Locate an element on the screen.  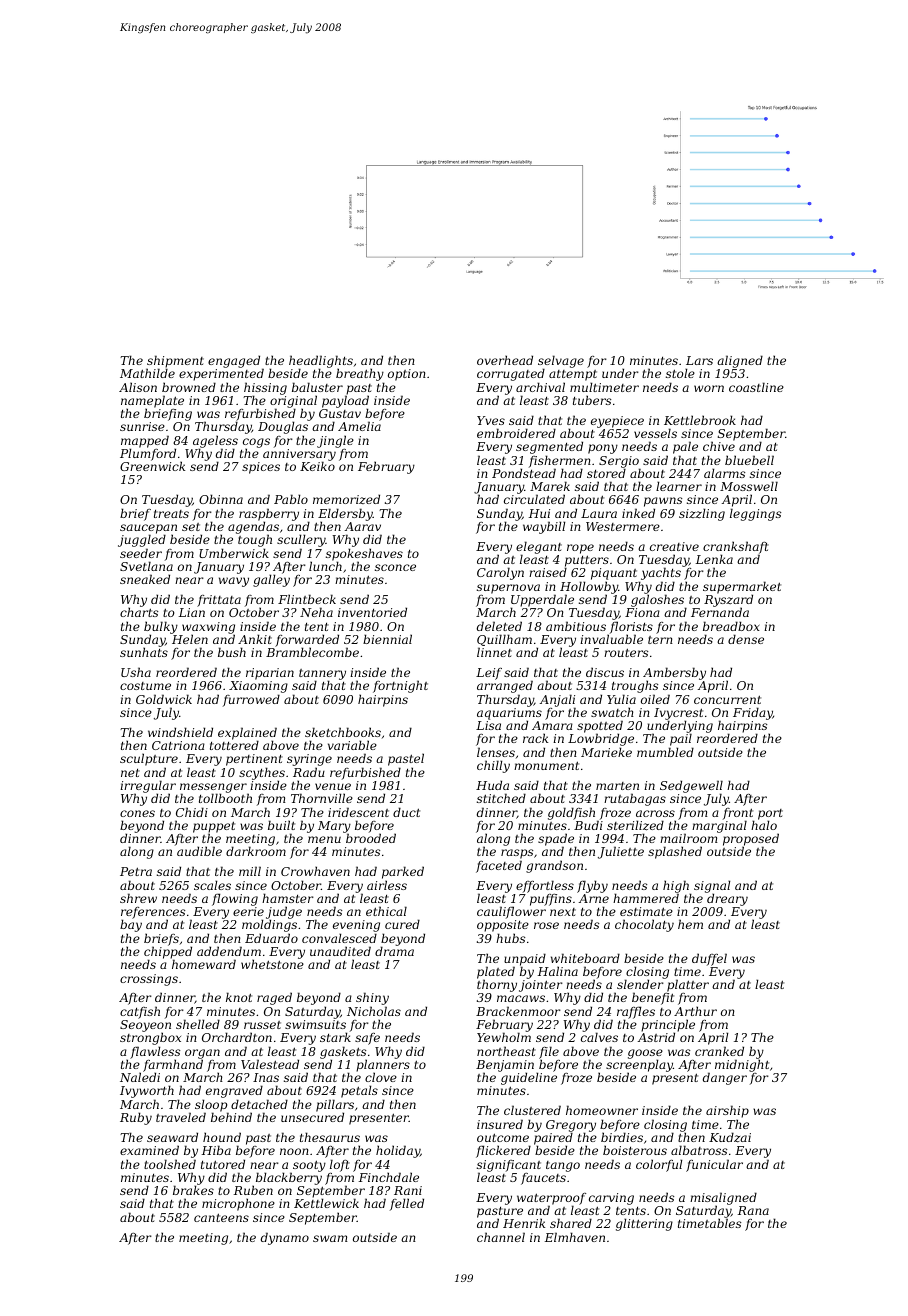
platter is located at coordinates (688, 986).
